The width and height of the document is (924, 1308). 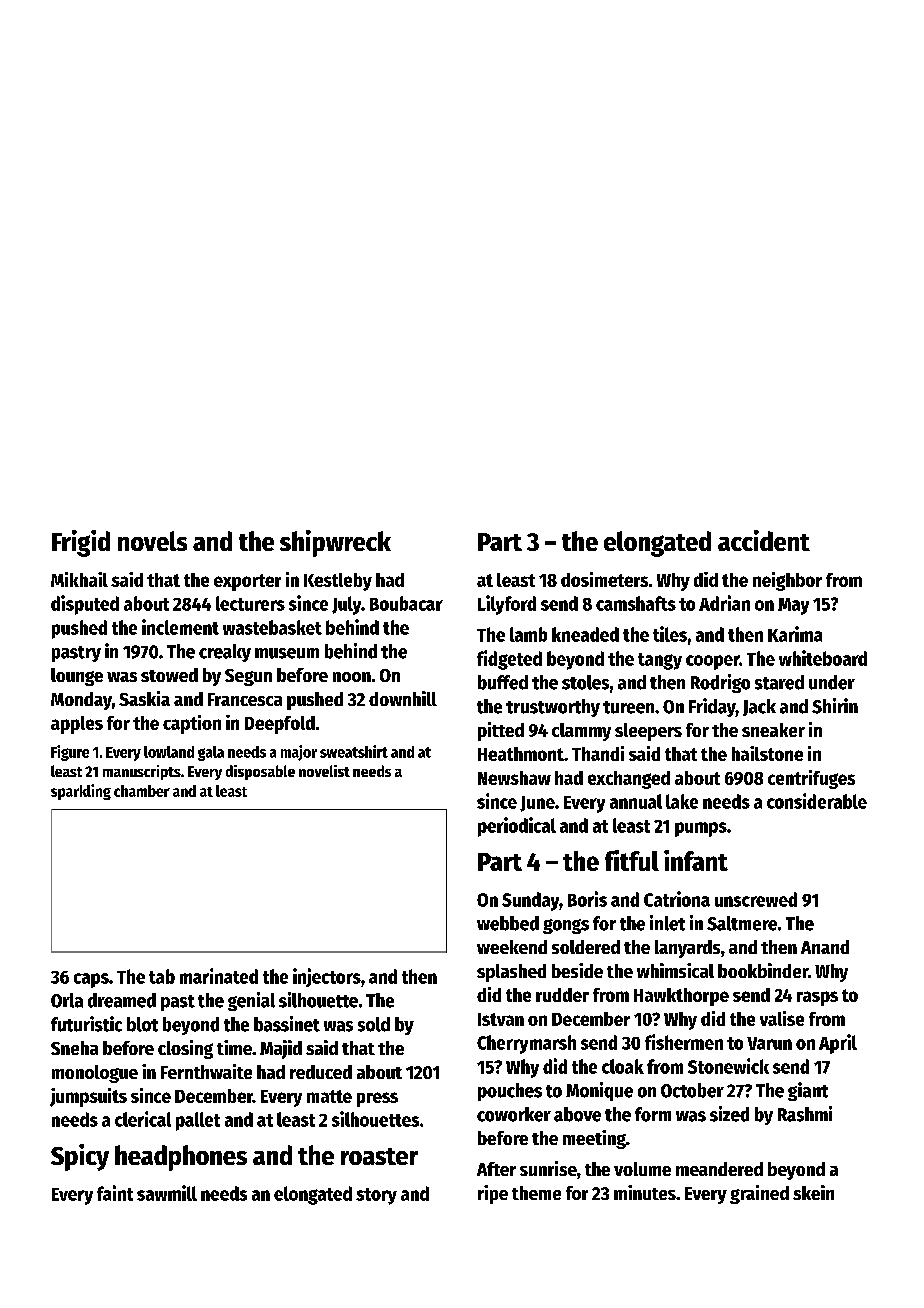 What do you see at coordinates (645, 1192) in the document?
I see `minutes` at bounding box center [645, 1192].
